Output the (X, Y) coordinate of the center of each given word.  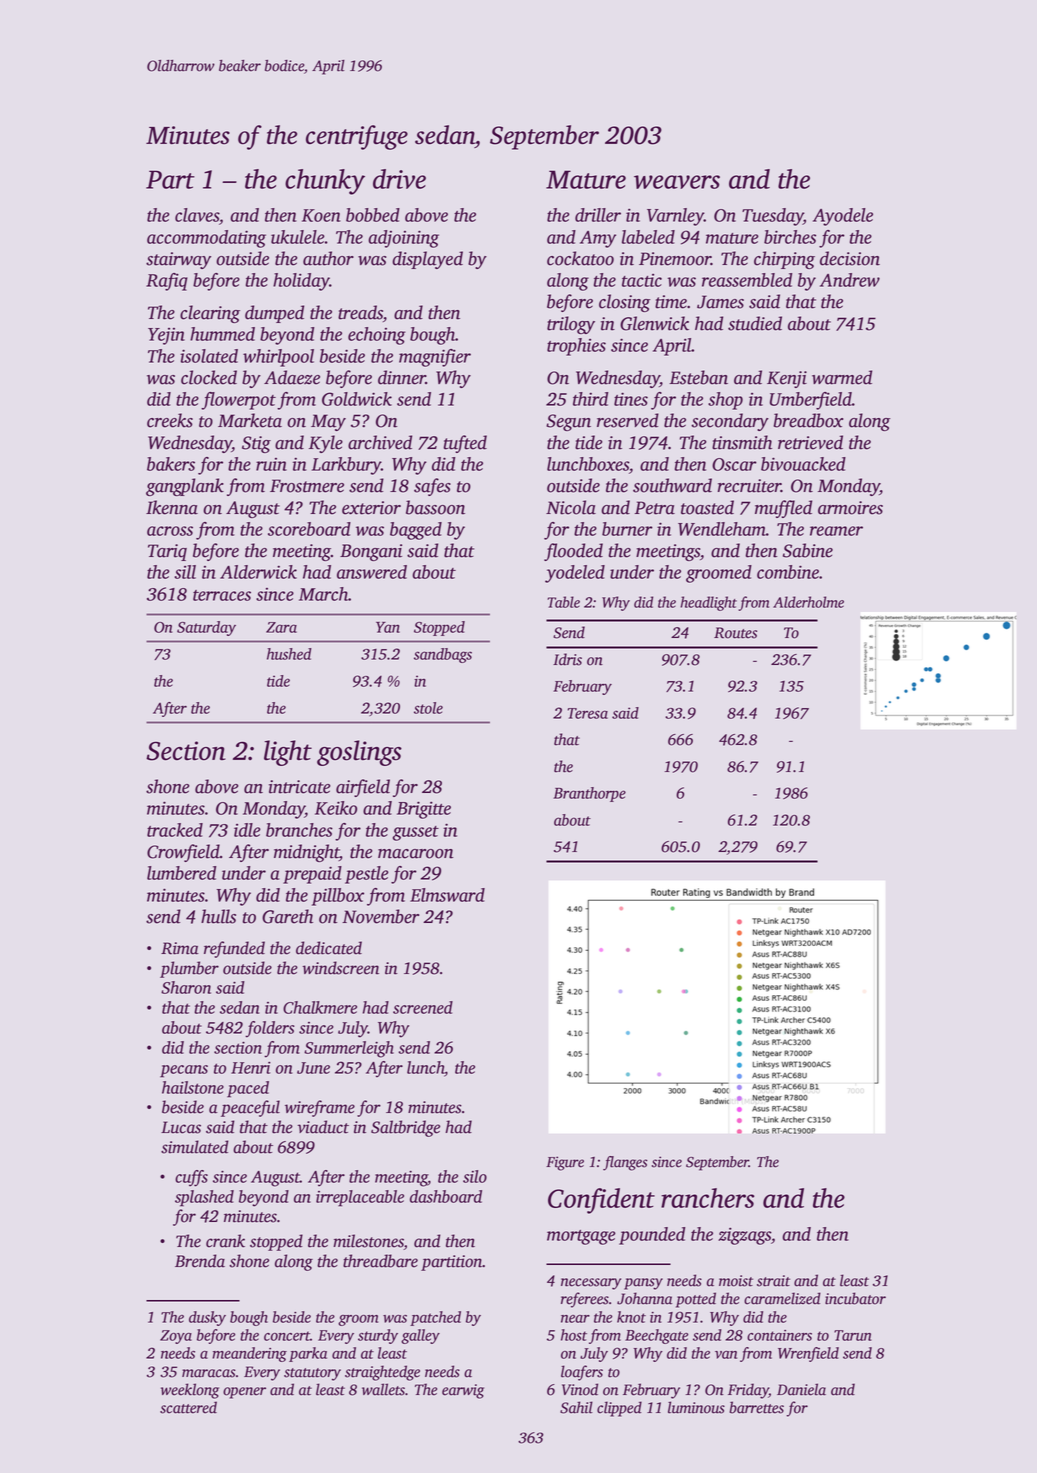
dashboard (446, 1196)
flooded (573, 552)
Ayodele (843, 217)
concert (287, 1336)
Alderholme (808, 602)
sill (185, 572)
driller (598, 215)
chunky (325, 182)
